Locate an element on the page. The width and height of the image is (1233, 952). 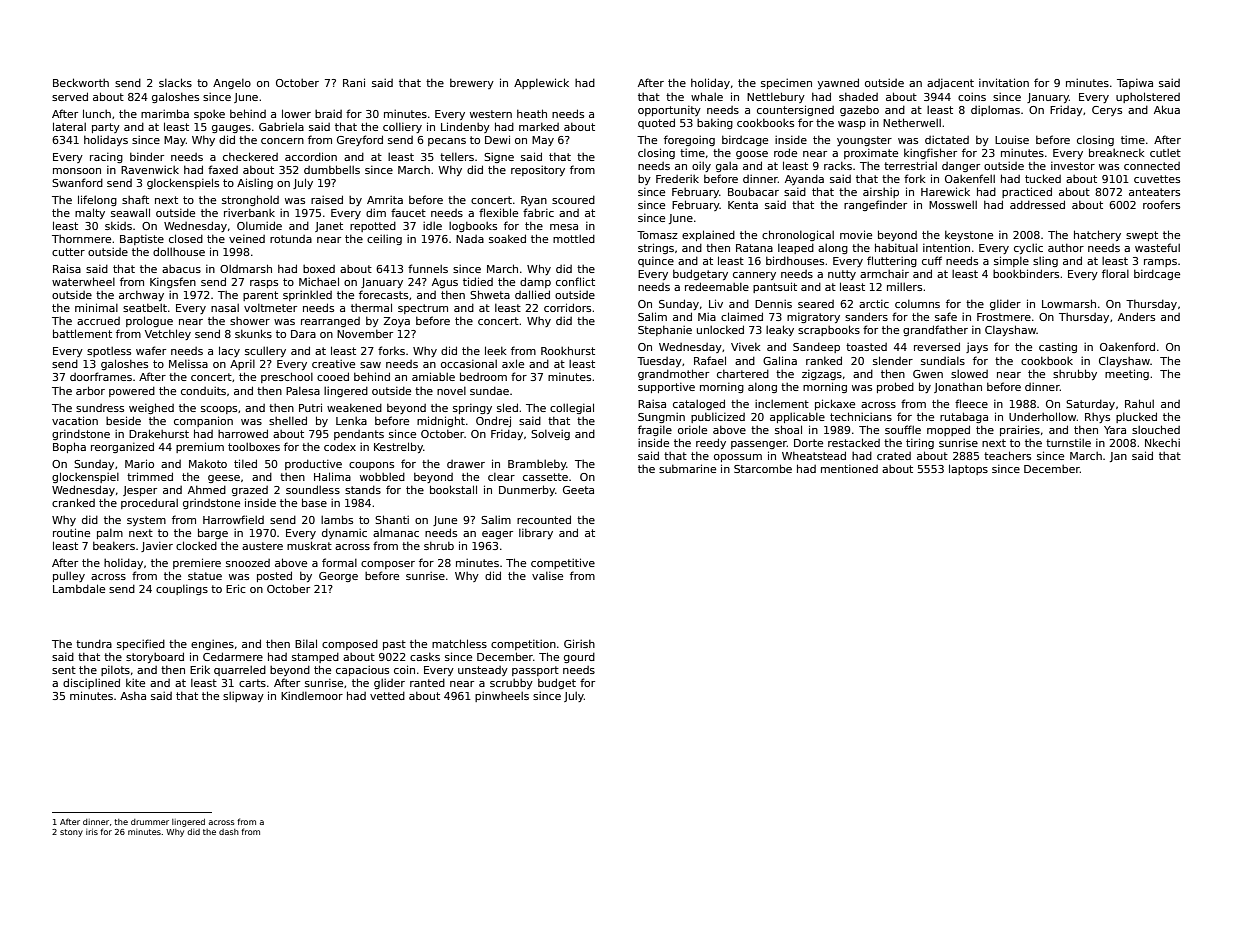
floral is located at coordinates (1115, 273).
